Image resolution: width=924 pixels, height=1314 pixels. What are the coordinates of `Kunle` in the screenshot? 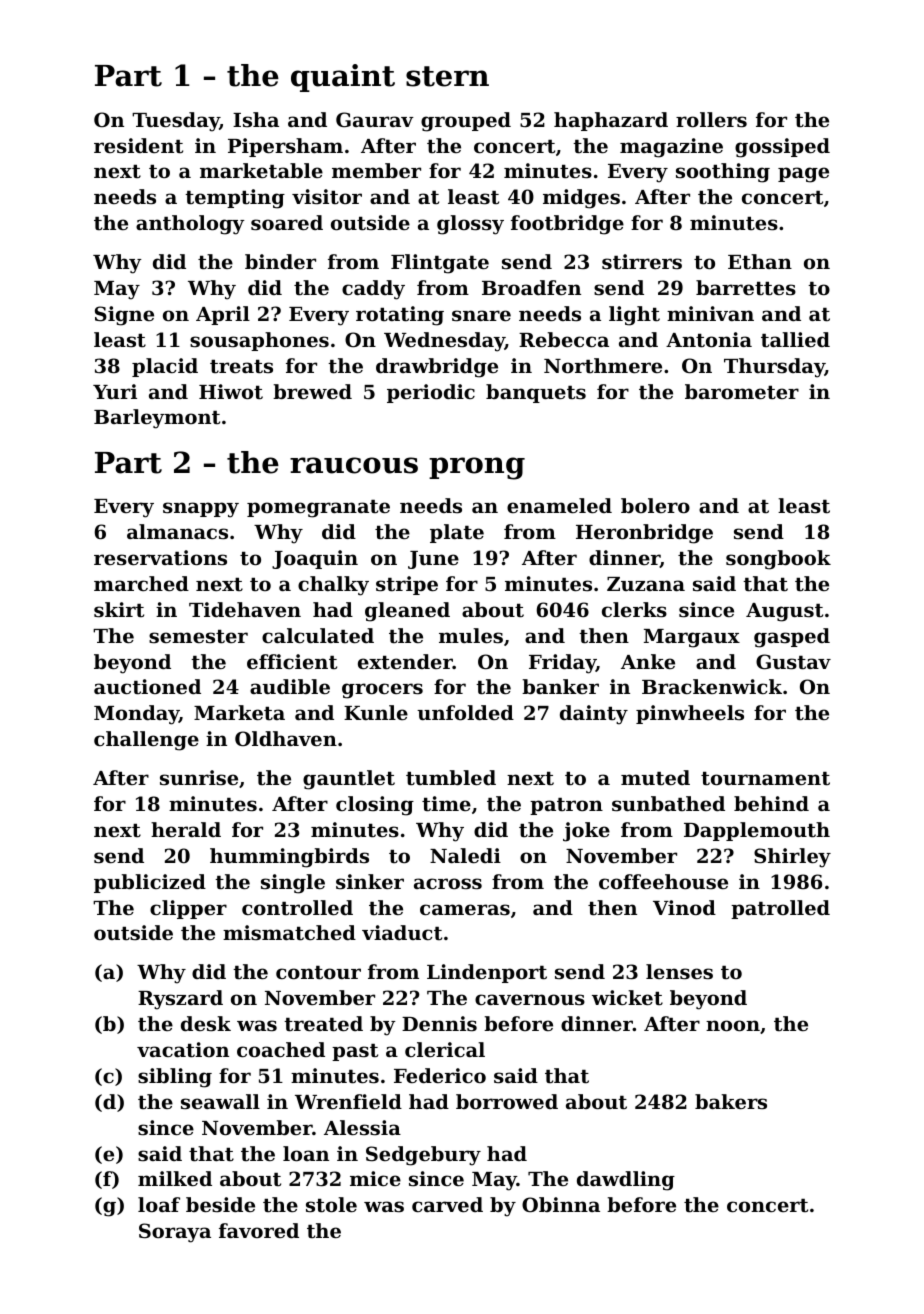 It's located at (376, 712).
